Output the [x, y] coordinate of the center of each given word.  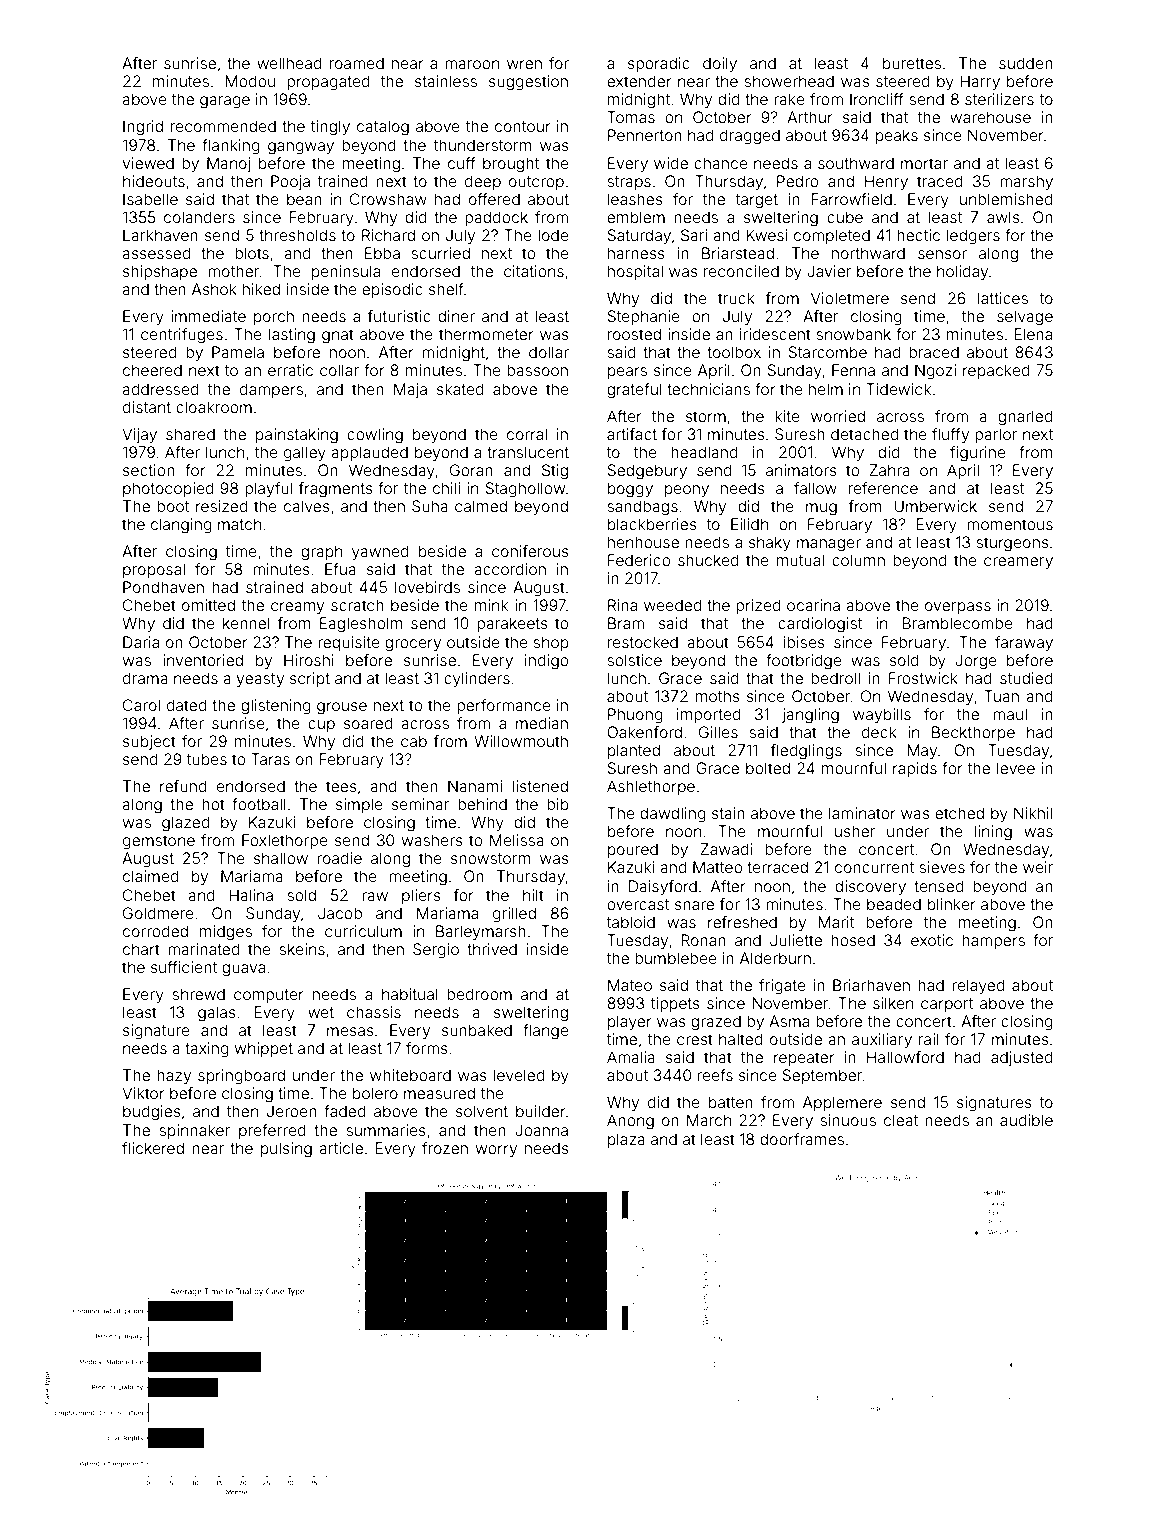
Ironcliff [877, 99]
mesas [350, 1031]
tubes [207, 759]
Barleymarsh [481, 932]
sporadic [659, 64]
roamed [357, 63]
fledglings [806, 752]
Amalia [631, 1057]
